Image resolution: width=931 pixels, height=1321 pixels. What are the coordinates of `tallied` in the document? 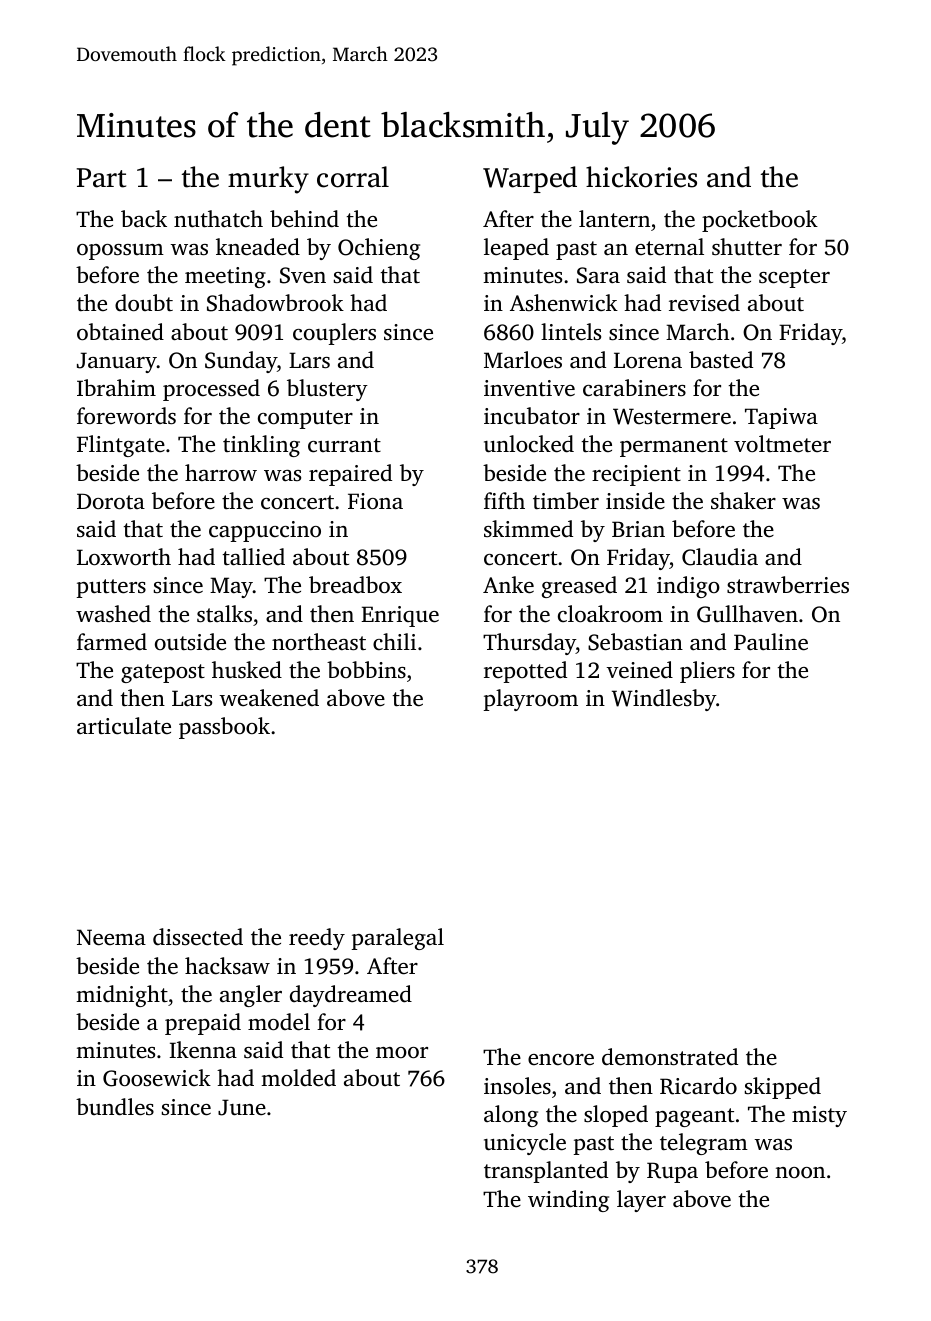 It's located at (254, 556).
